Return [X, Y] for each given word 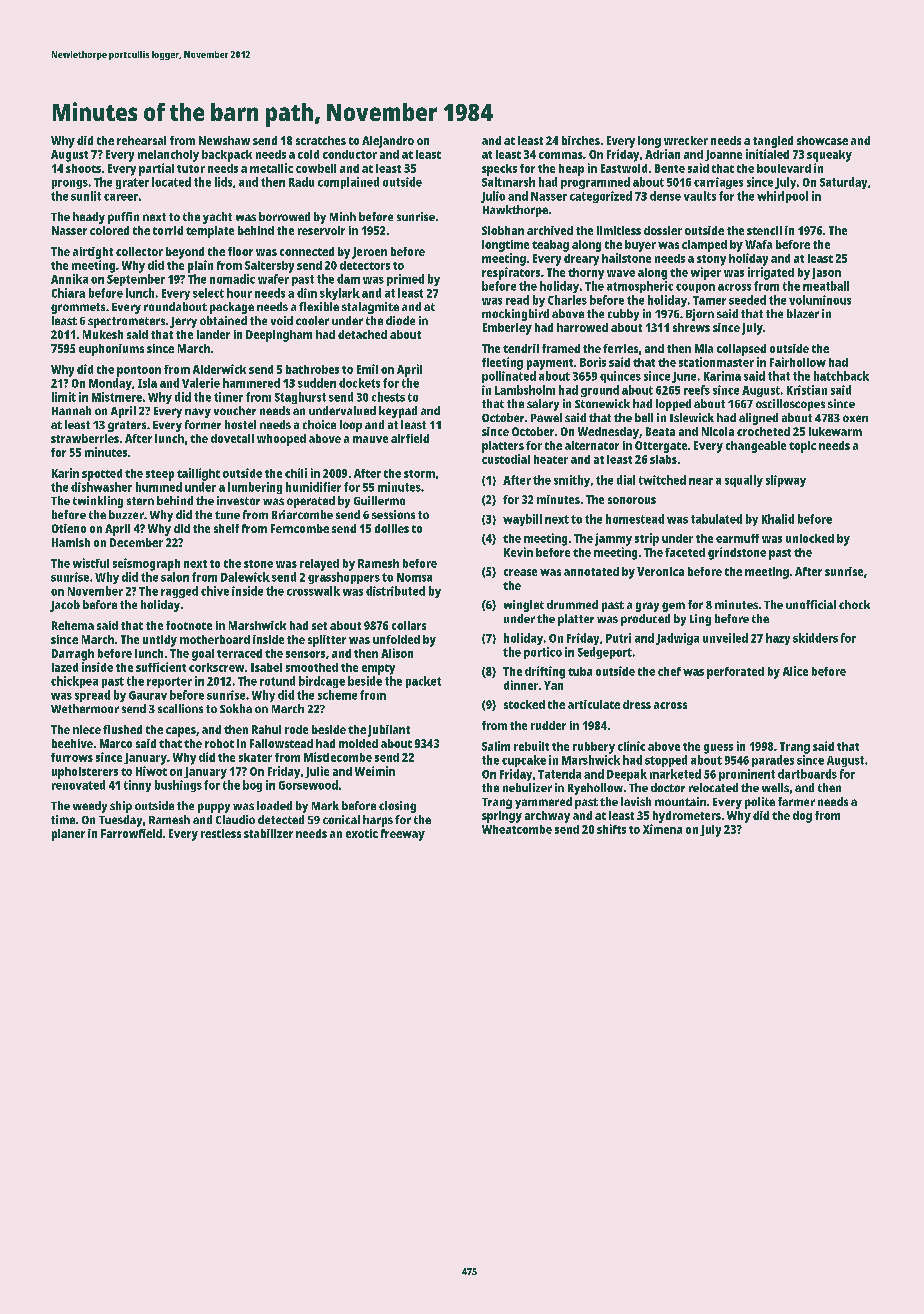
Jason [826, 273]
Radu [301, 182]
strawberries [85, 438]
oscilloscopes [790, 405]
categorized [601, 197]
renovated [78, 785]
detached [362, 334]
